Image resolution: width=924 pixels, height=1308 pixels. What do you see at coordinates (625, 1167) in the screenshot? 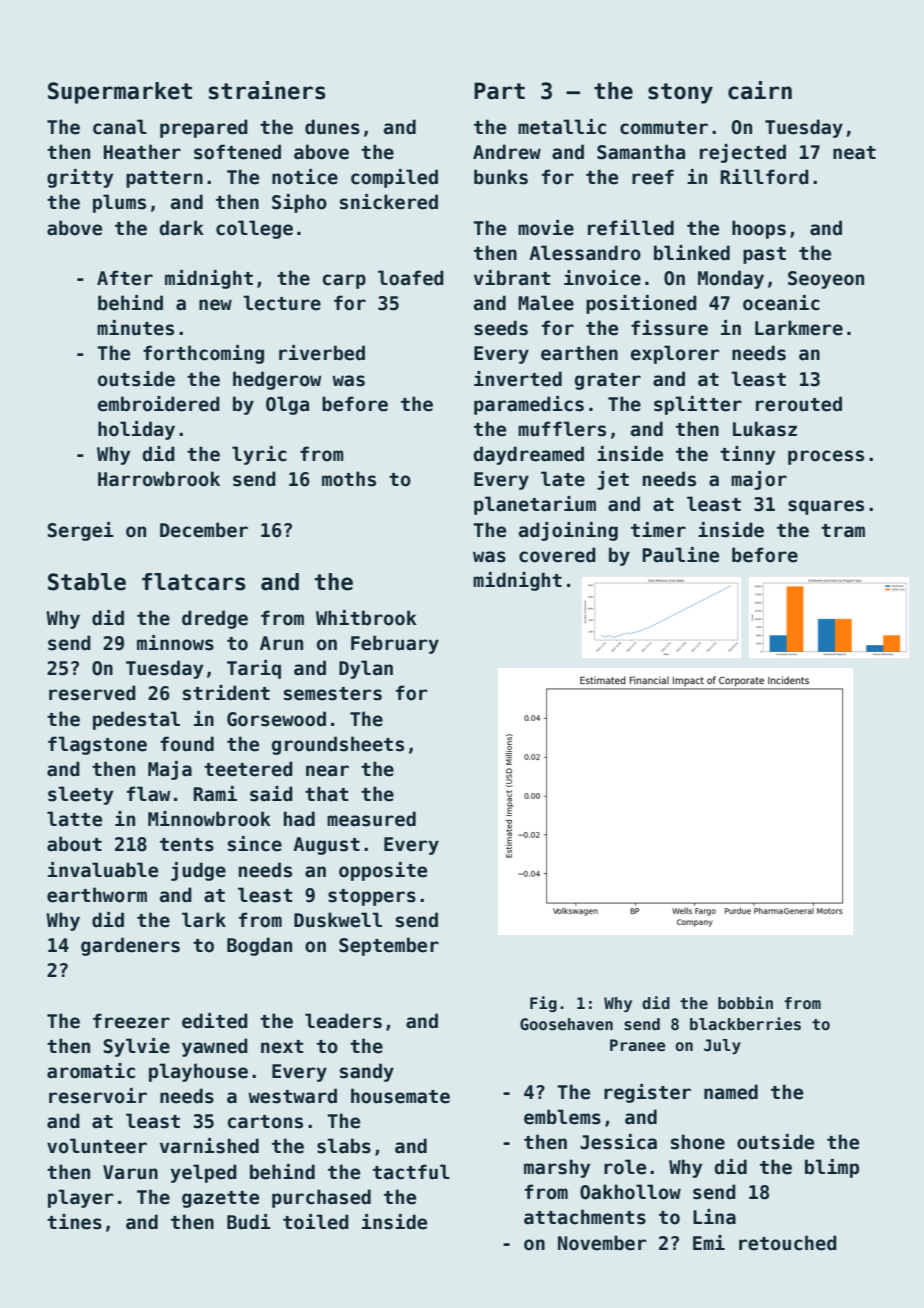
I see `role` at bounding box center [625, 1167].
